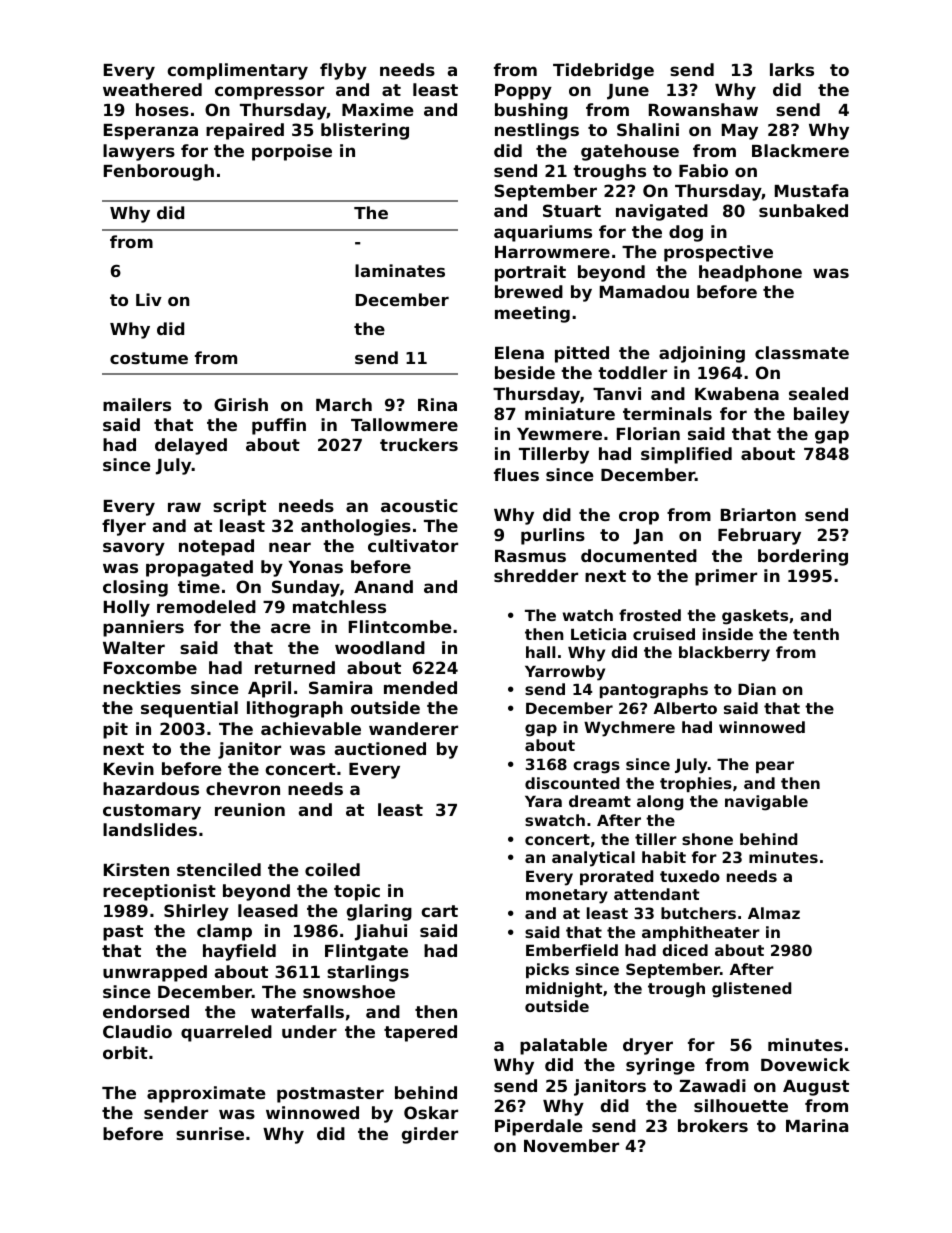 The height and width of the document is (1233, 952). What do you see at coordinates (531, 111) in the document?
I see `bushing` at bounding box center [531, 111].
